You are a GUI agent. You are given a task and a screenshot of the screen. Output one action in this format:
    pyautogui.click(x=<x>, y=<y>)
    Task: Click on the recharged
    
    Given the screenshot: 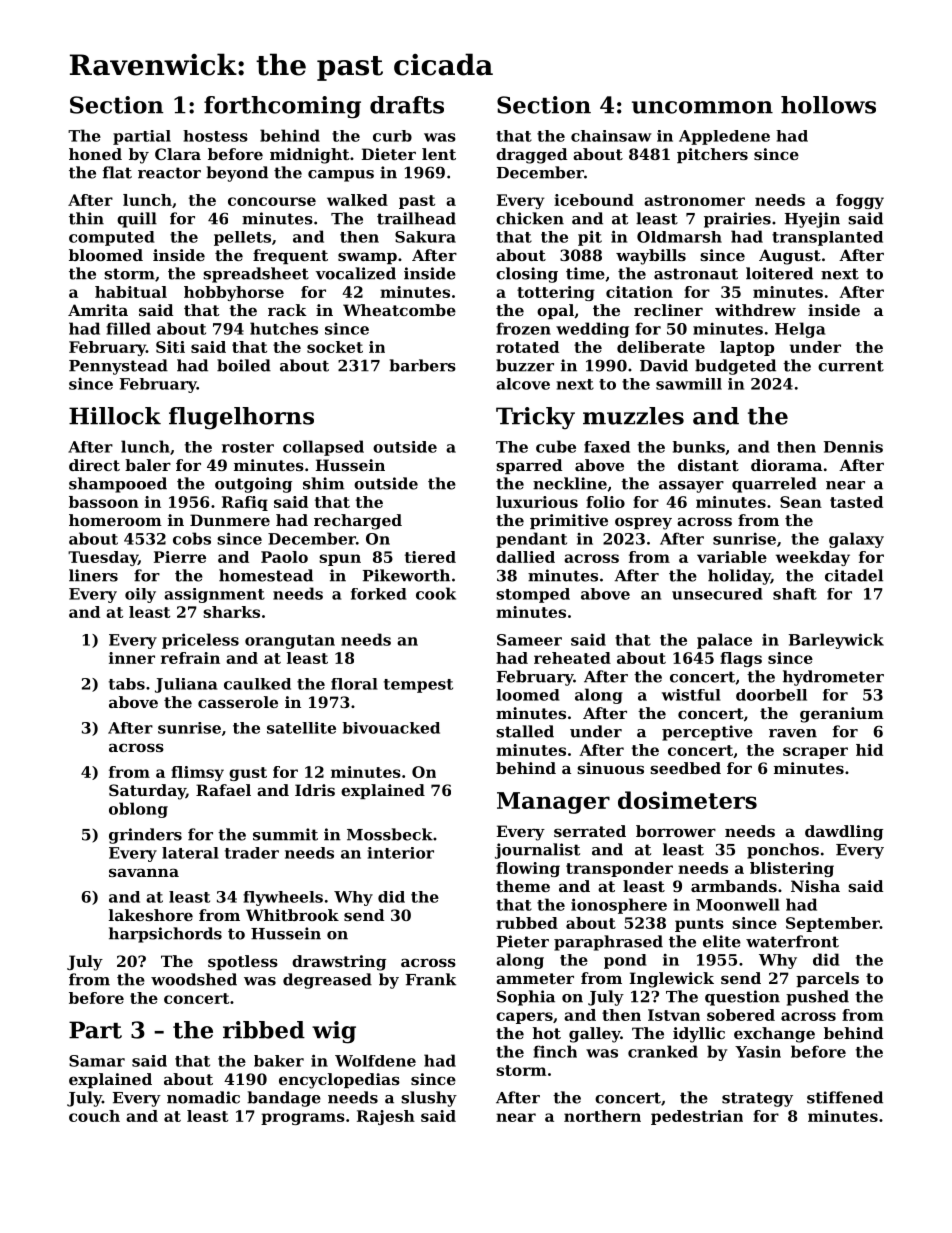 What is the action you would take?
    pyautogui.click(x=358, y=522)
